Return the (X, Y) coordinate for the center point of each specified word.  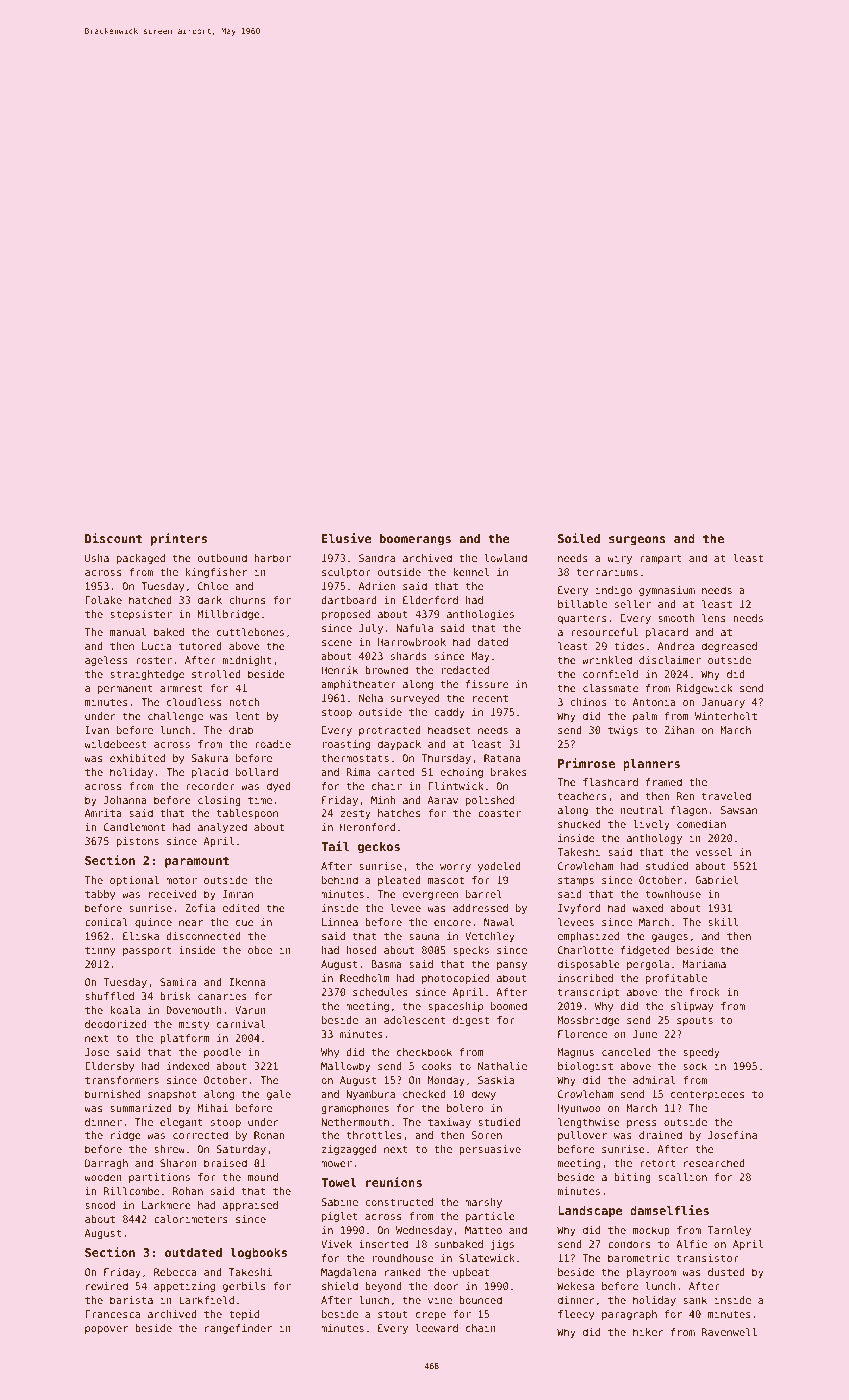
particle (490, 1217)
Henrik (339, 670)
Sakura (209, 758)
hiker (648, 1332)
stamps (576, 881)
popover (106, 1330)
